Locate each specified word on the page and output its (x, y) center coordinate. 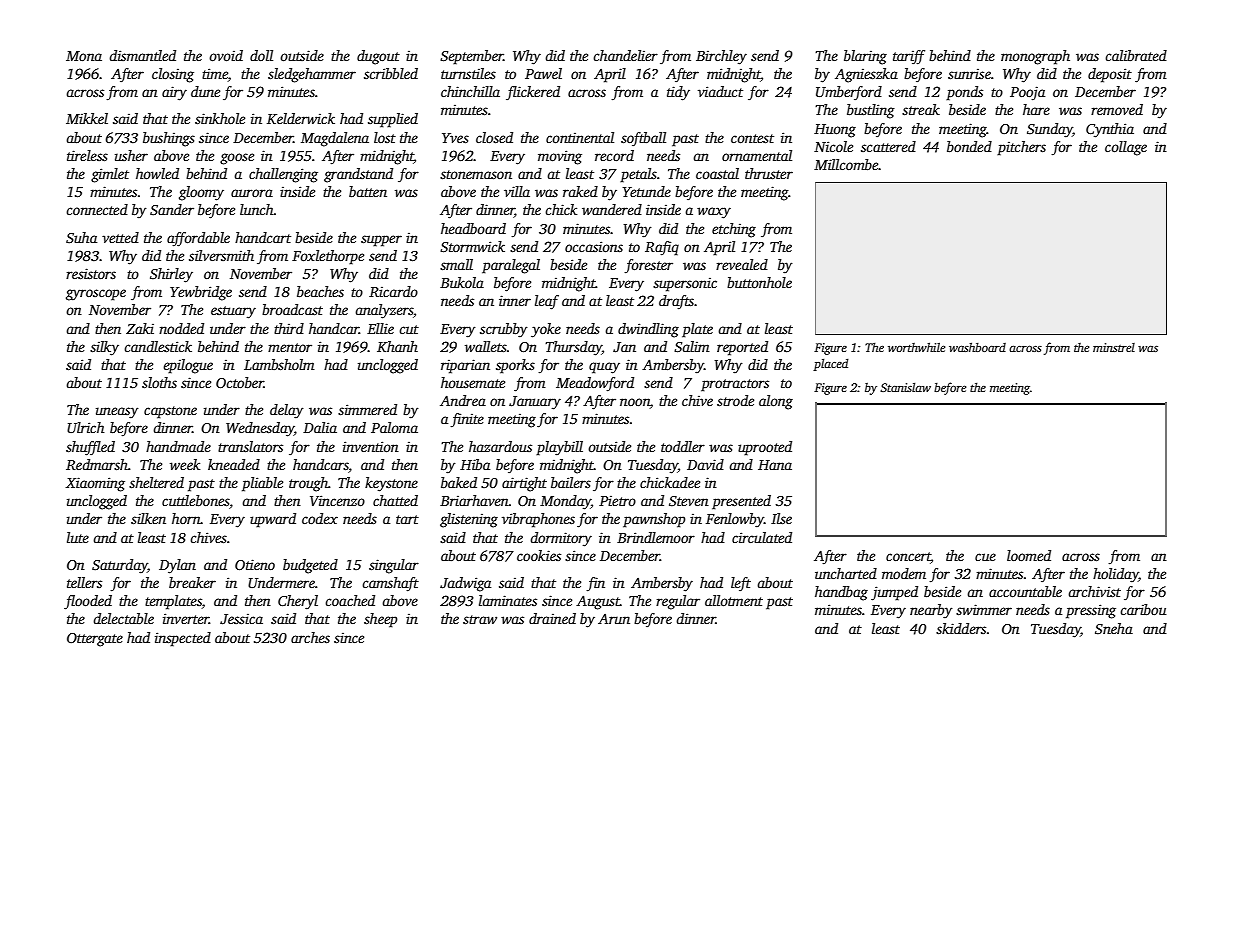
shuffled (90, 448)
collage (1126, 148)
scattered (888, 146)
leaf (547, 302)
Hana (775, 465)
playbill (559, 448)
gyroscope (96, 295)
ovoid (226, 55)
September (472, 57)
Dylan (177, 566)
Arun (614, 619)
